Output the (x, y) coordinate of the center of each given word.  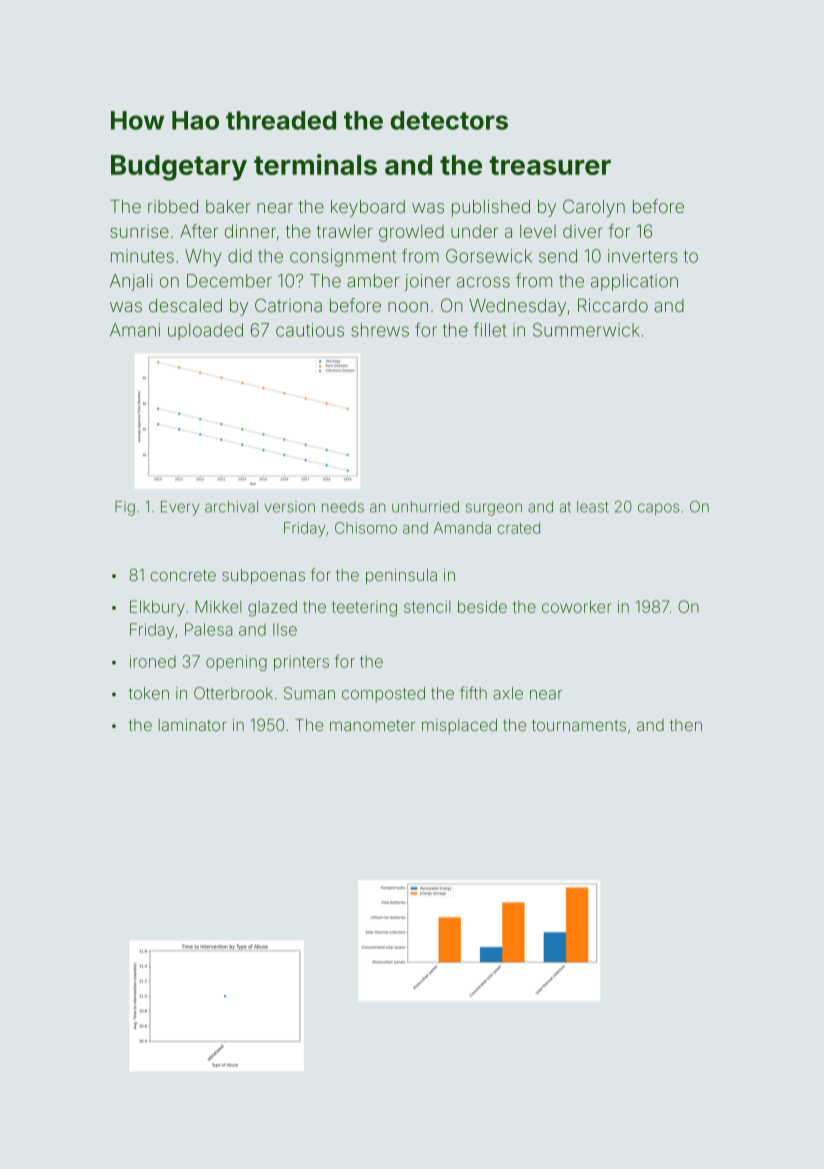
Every (180, 508)
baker (228, 206)
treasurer (550, 165)
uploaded (205, 331)
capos (658, 509)
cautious (310, 330)
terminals (315, 164)
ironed (153, 661)
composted (383, 695)
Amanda (462, 528)
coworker (577, 606)
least (592, 507)
